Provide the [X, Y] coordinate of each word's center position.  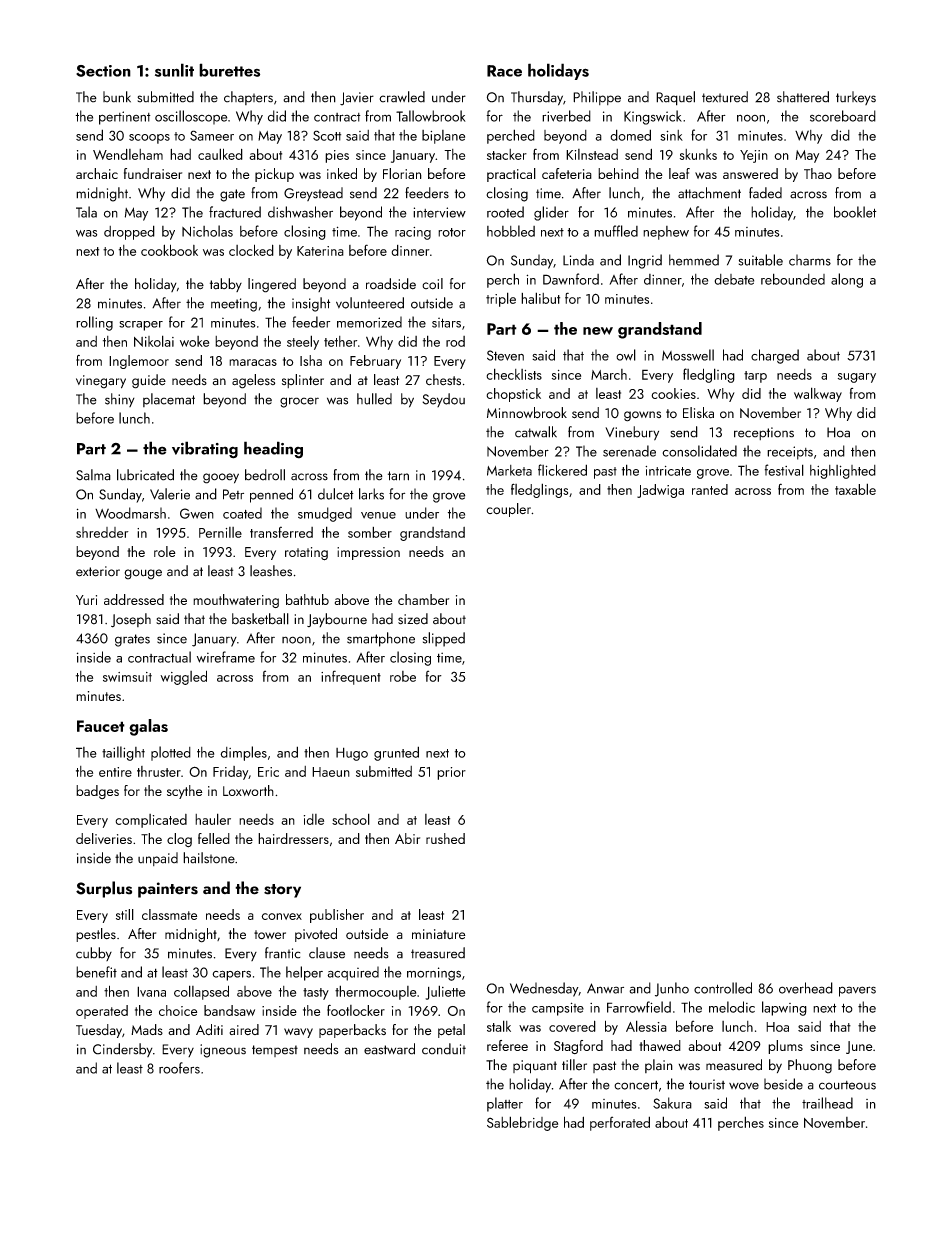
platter [505, 1104]
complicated [151, 821]
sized [413, 619]
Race [504, 71]
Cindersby [123, 1050]
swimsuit [127, 677]
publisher [337, 916]
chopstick [513, 395]
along [847, 280]
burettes [229, 70]
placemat [169, 400]
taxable [855, 489]
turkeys [856, 98]
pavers [857, 991]
